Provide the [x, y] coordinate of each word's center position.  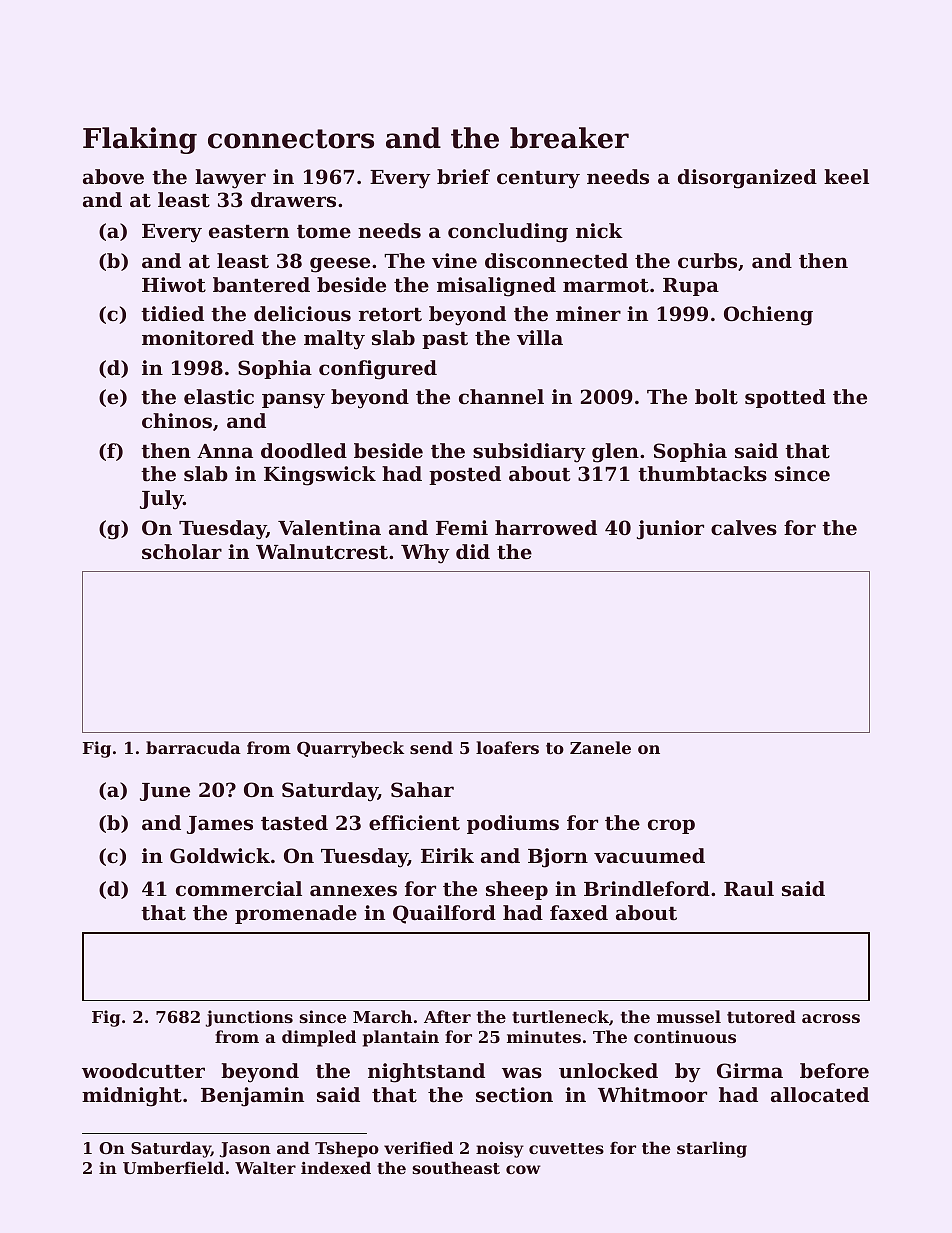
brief [463, 176]
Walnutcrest [322, 552]
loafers [507, 747]
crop [671, 826]
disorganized [747, 179]
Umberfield [173, 1167]
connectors [291, 139]
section [514, 1095]
